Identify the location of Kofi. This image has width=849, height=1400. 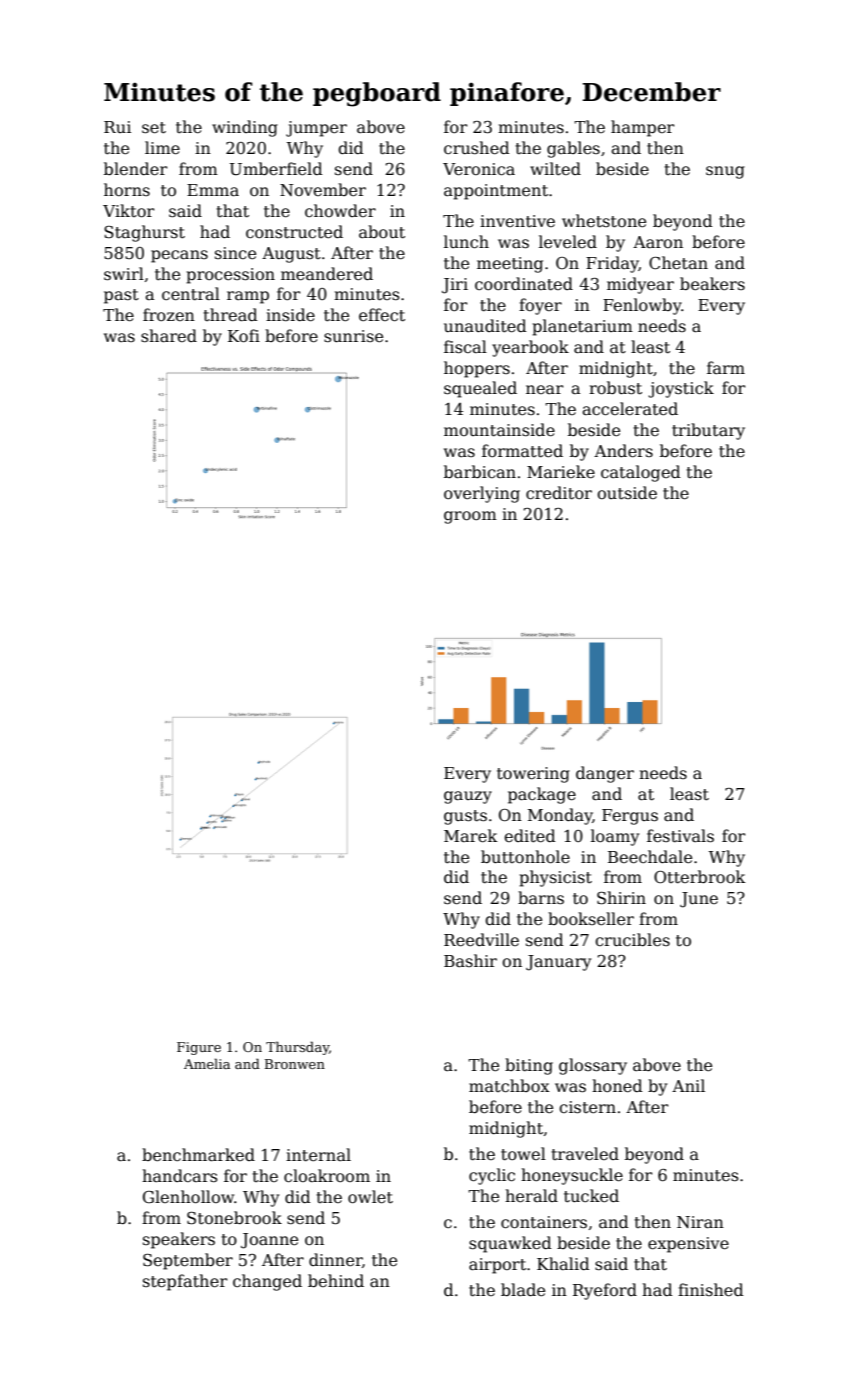
(244, 335).
